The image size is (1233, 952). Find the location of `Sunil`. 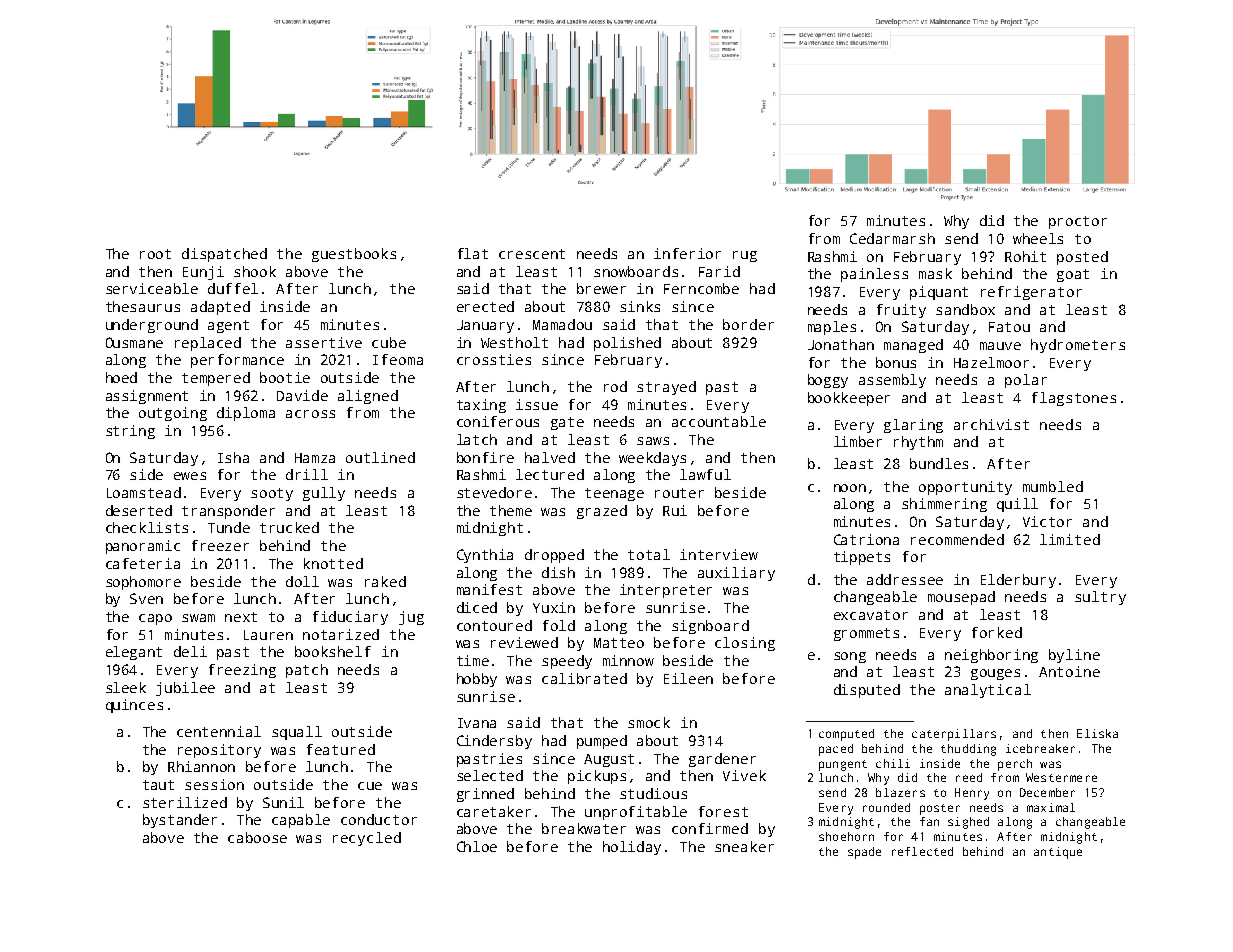

Sunil is located at coordinates (283, 802).
